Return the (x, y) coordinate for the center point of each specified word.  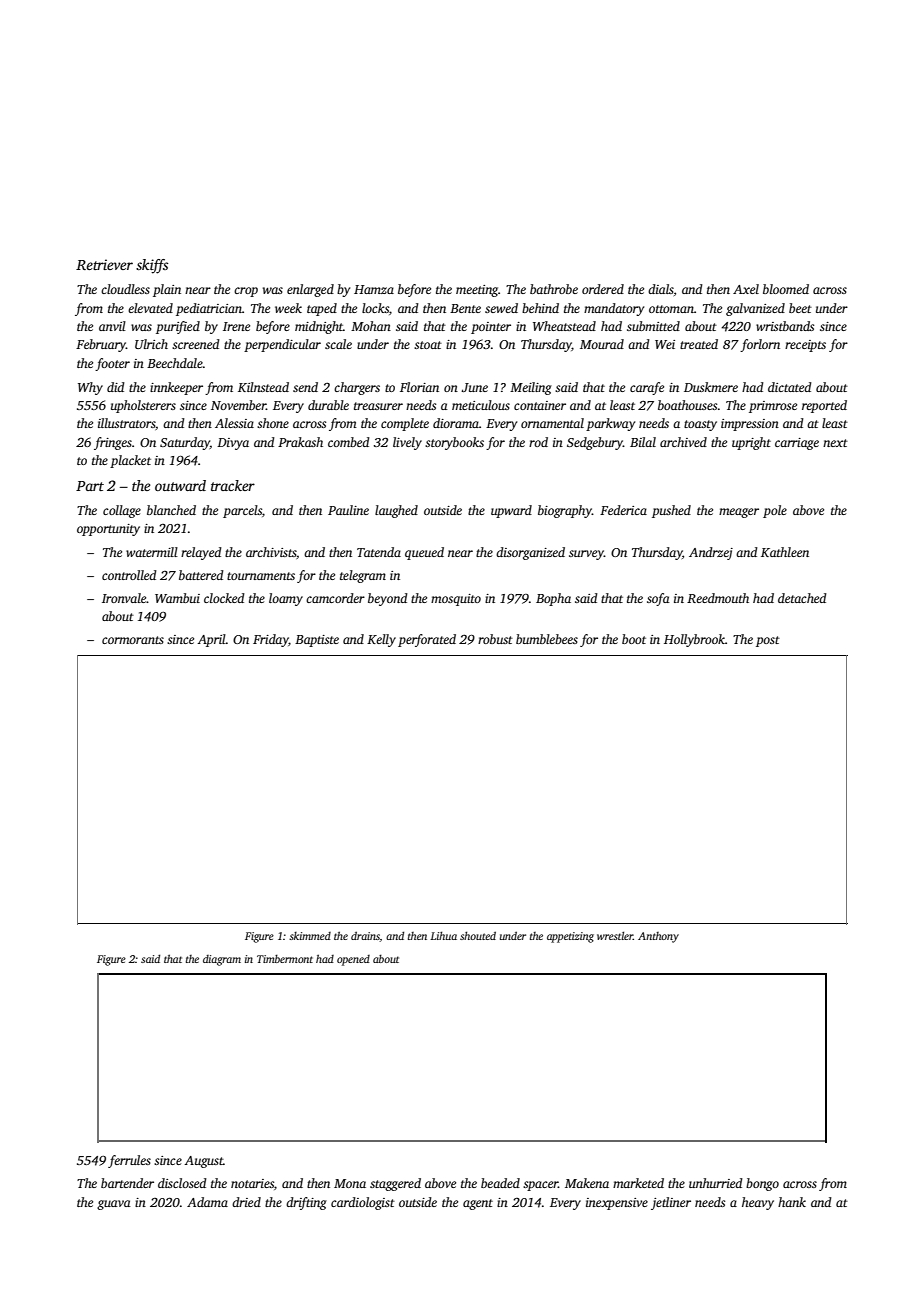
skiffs (152, 266)
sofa (658, 599)
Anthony (658, 937)
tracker (233, 485)
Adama (207, 1202)
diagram (222, 960)
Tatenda (379, 552)
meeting (477, 291)
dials (661, 289)
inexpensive (617, 1204)
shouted (478, 935)
